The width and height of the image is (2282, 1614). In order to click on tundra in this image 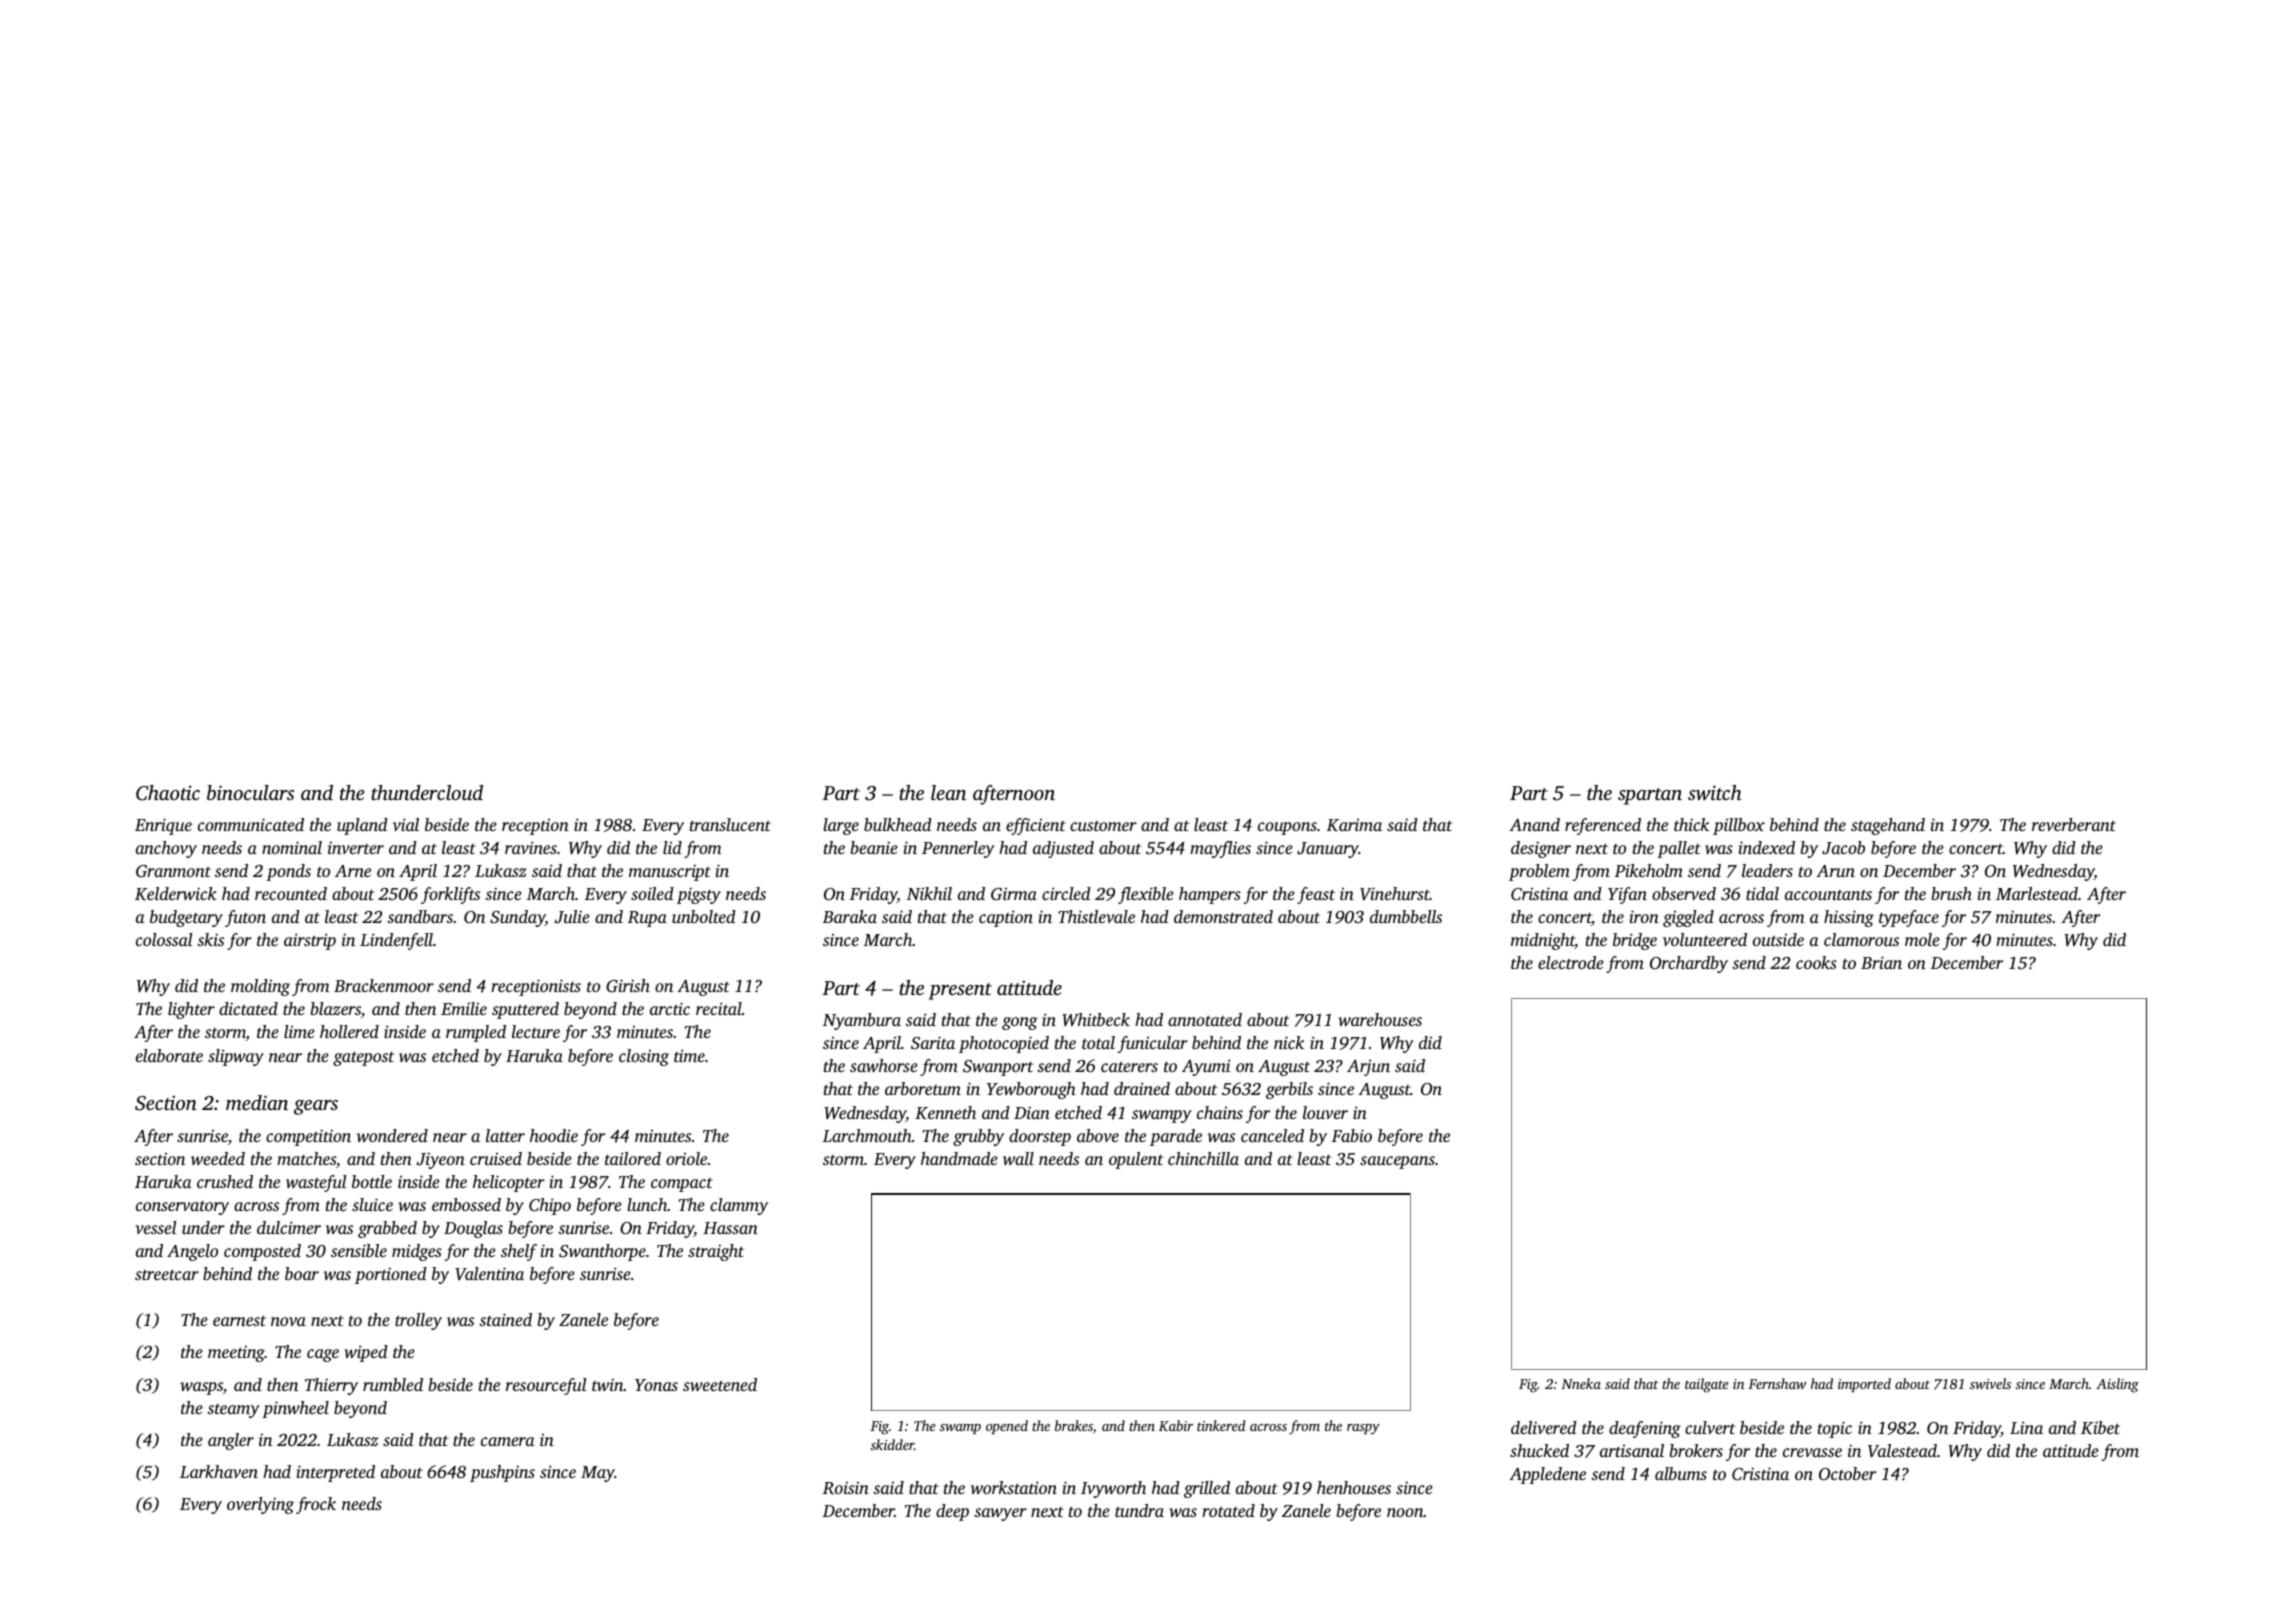, I will do `click(1139, 1510)`.
